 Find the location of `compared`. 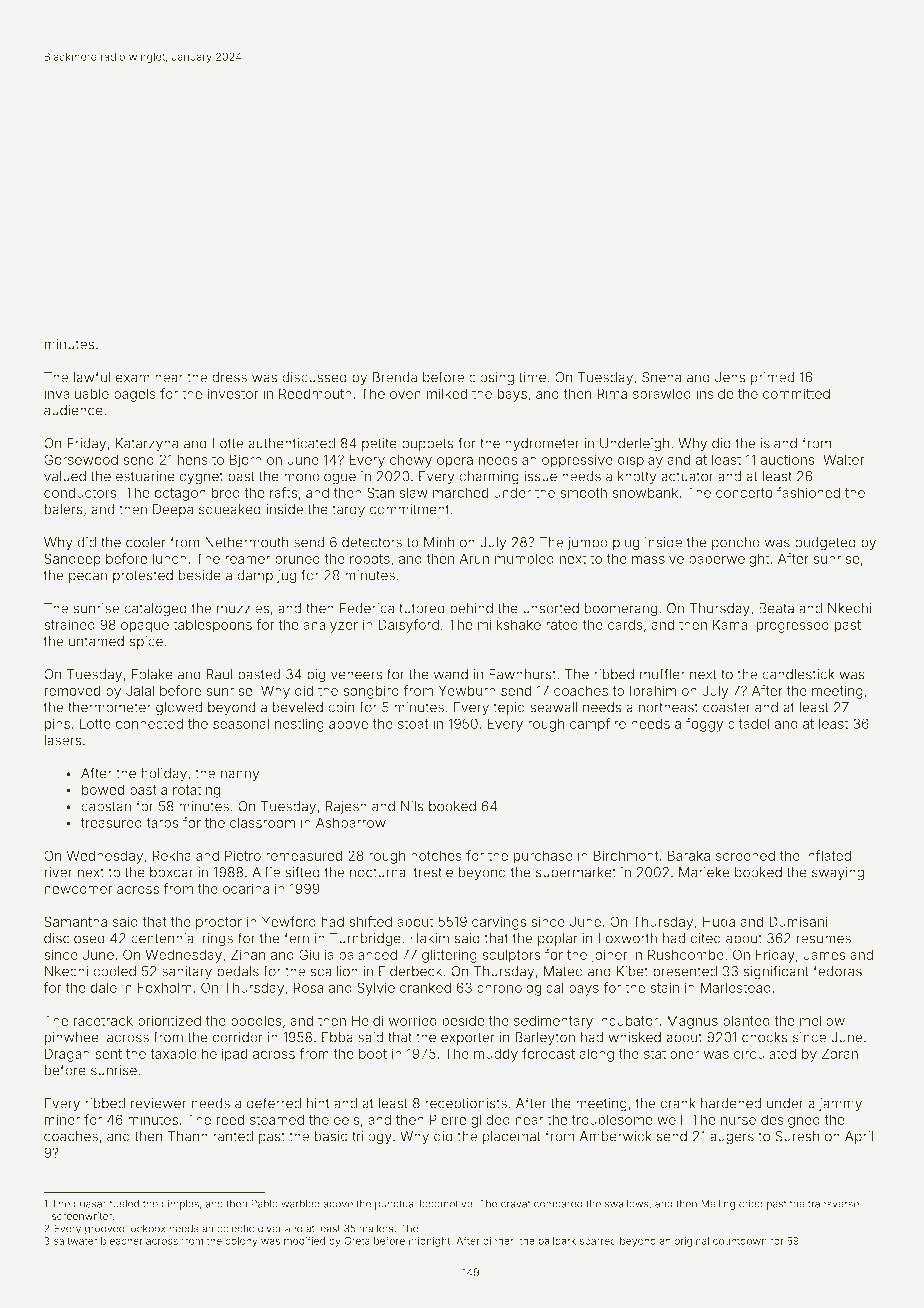

compared is located at coordinates (558, 1205).
